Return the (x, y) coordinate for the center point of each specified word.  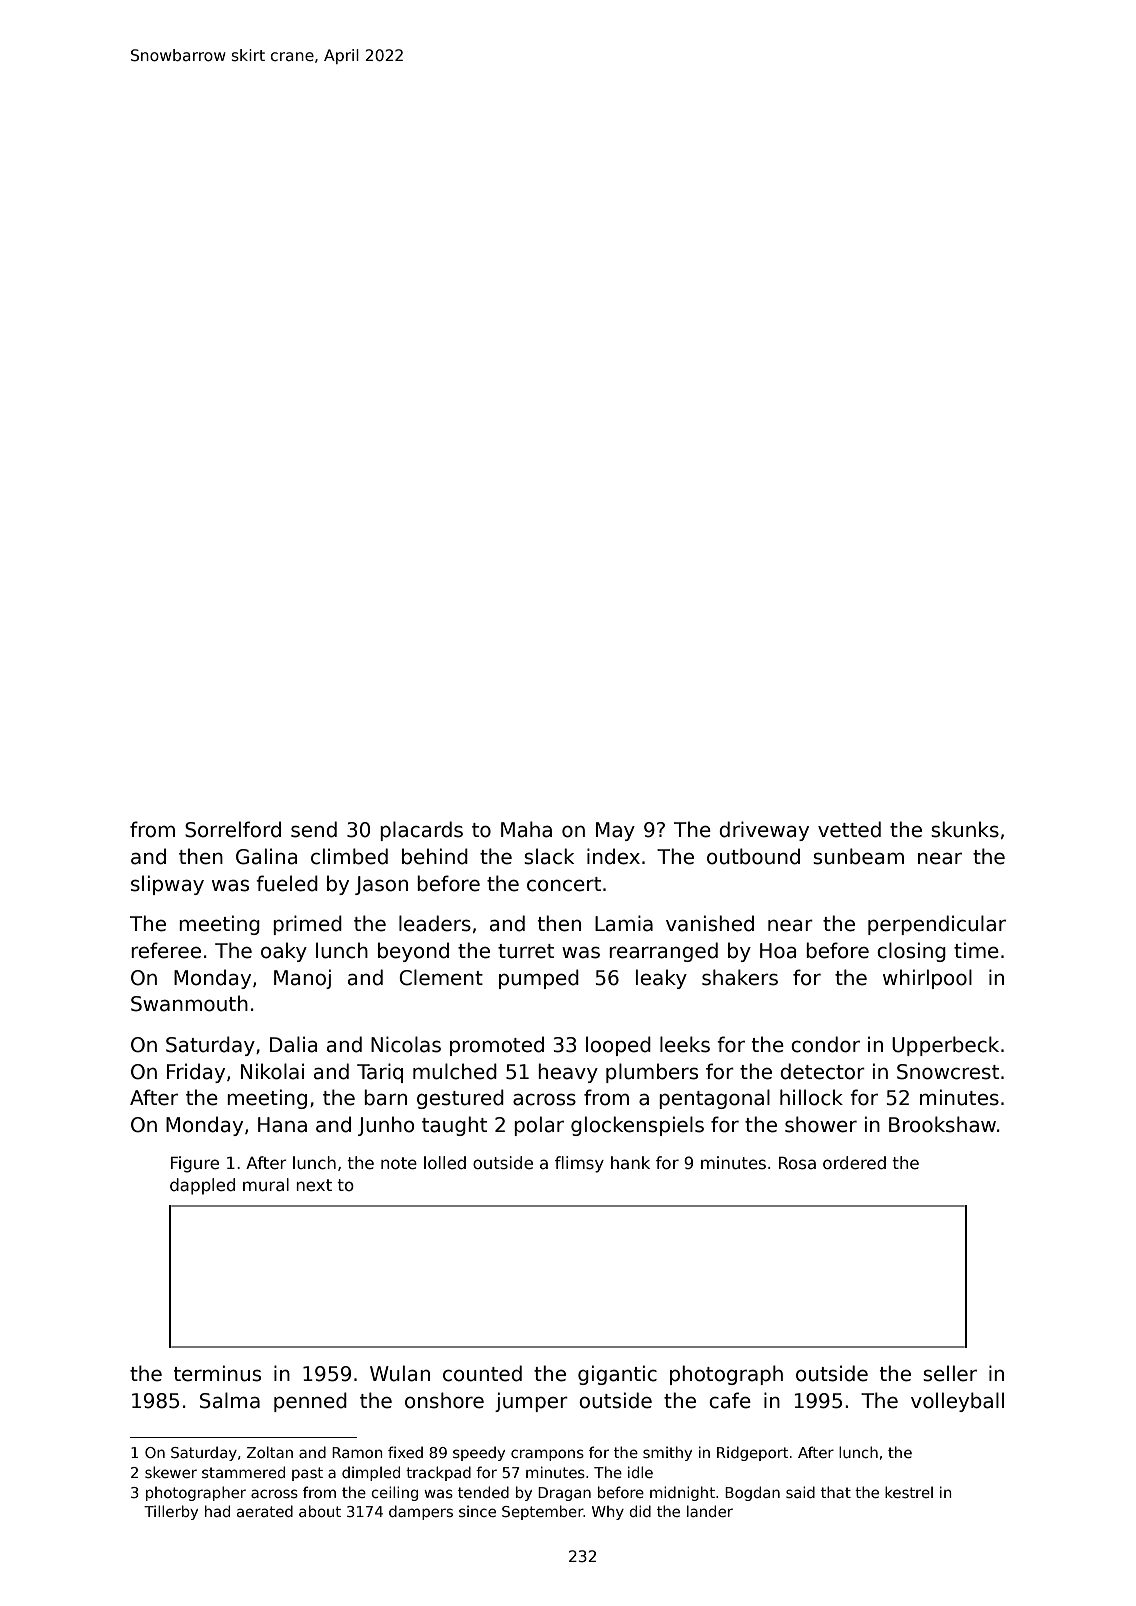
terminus (217, 1373)
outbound (753, 856)
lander (710, 1511)
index (613, 856)
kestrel (909, 1492)
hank (630, 1162)
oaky (284, 952)
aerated (265, 1511)
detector (822, 1071)
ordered (854, 1163)
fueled (287, 883)
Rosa (797, 1163)
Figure (195, 1164)
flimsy (579, 1164)
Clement (441, 977)
